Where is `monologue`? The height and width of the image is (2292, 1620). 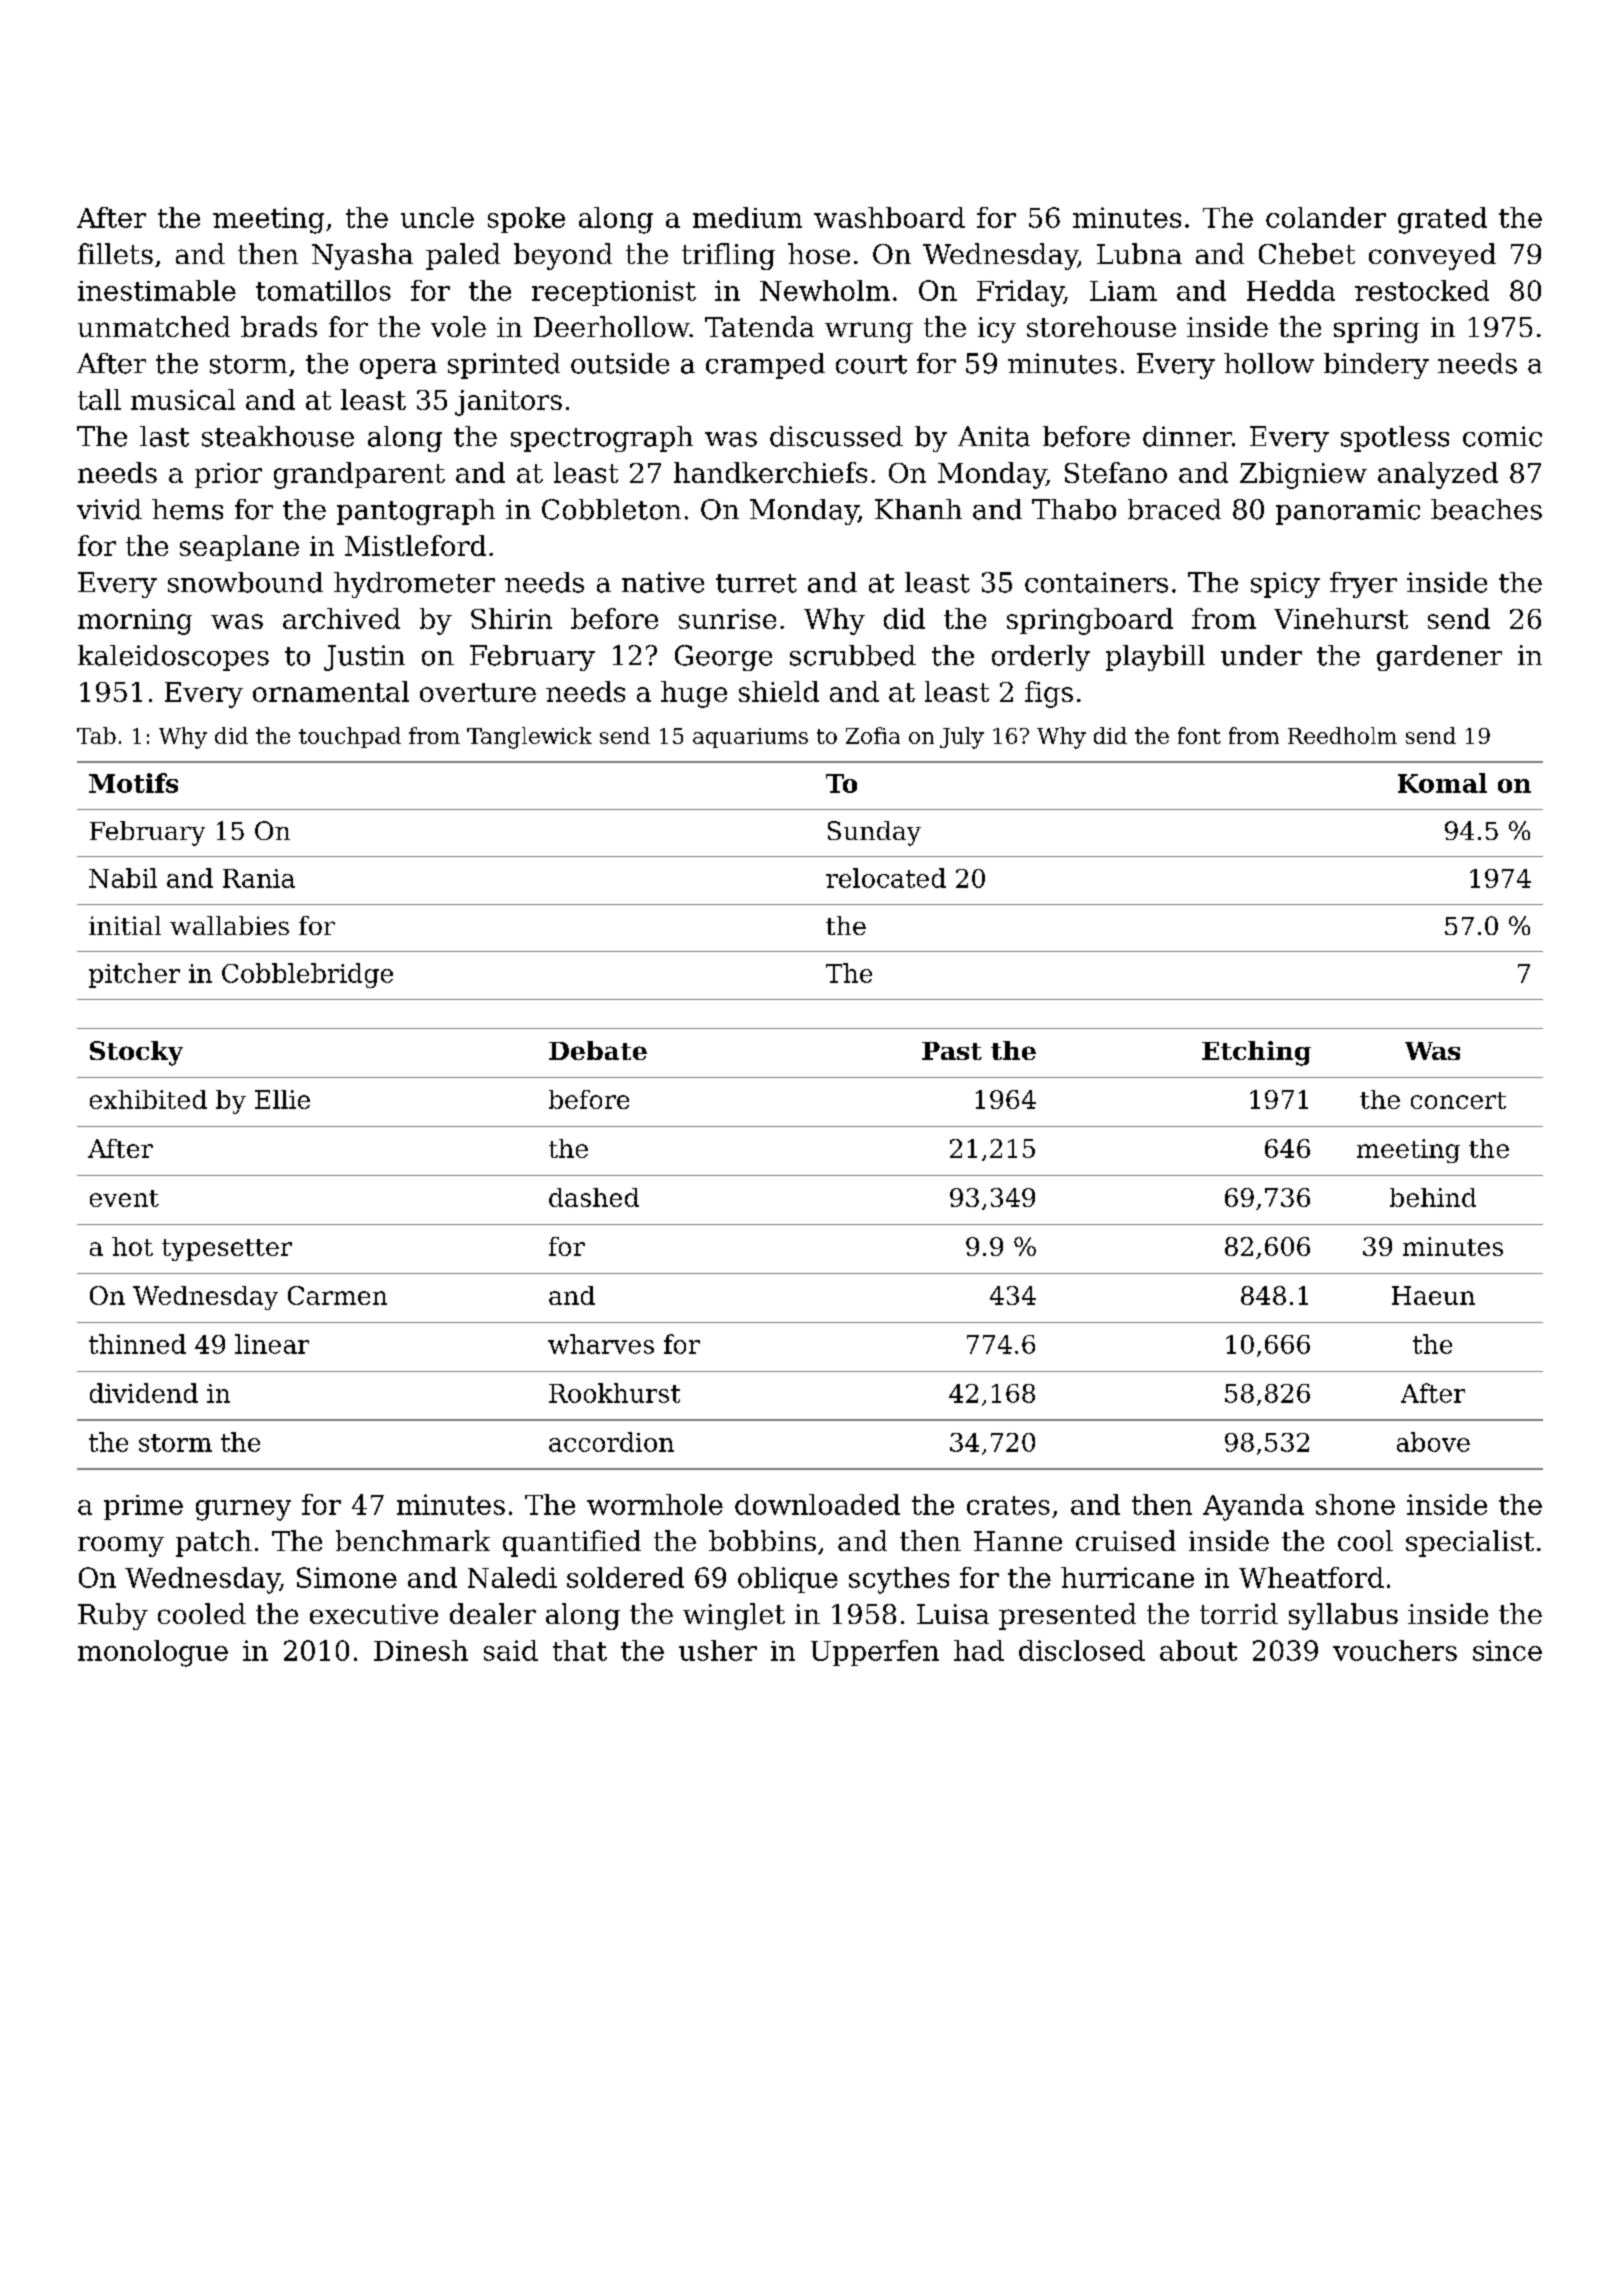
monologue is located at coordinates (153, 1653).
